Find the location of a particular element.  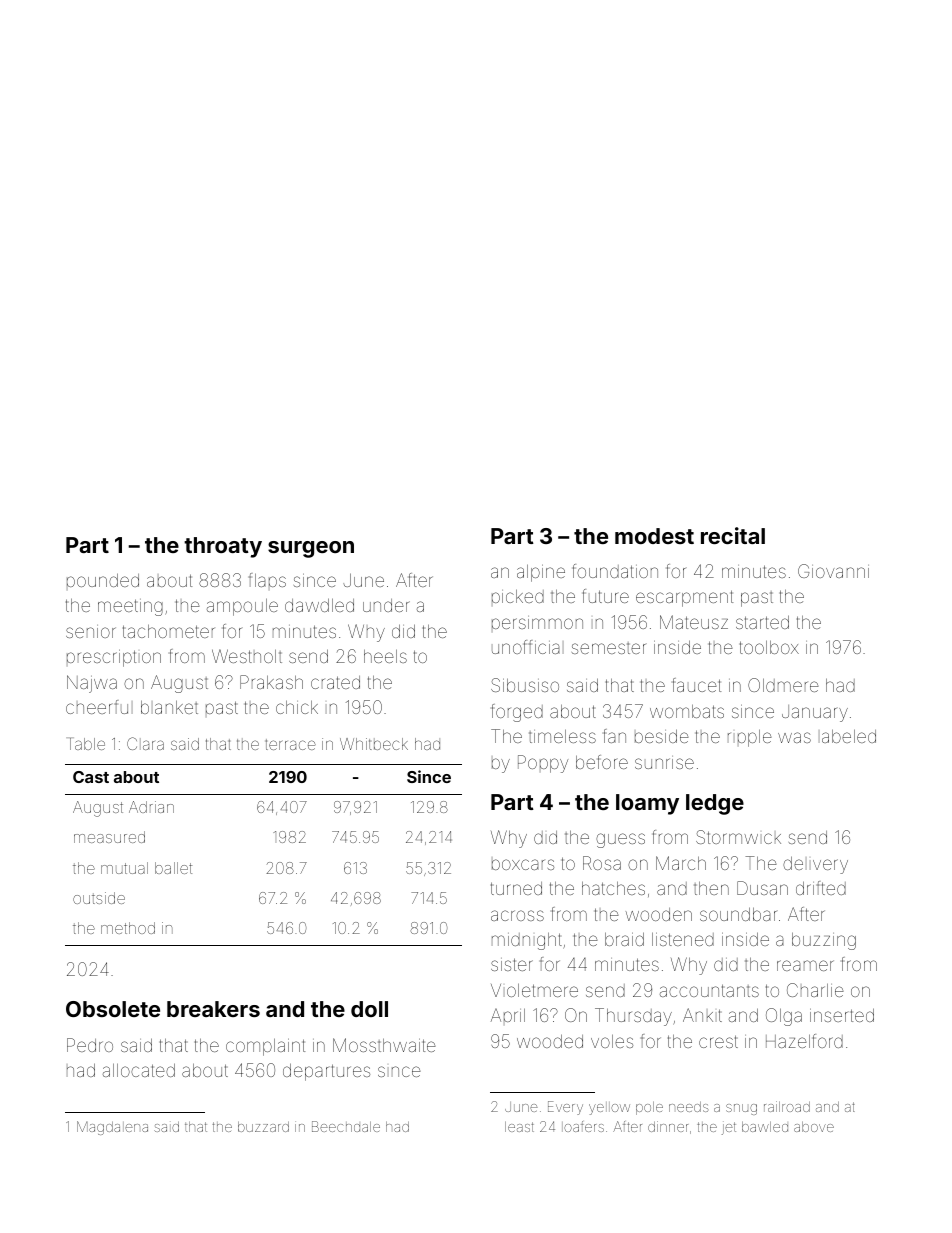

delivery is located at coordinates (815, 865).
